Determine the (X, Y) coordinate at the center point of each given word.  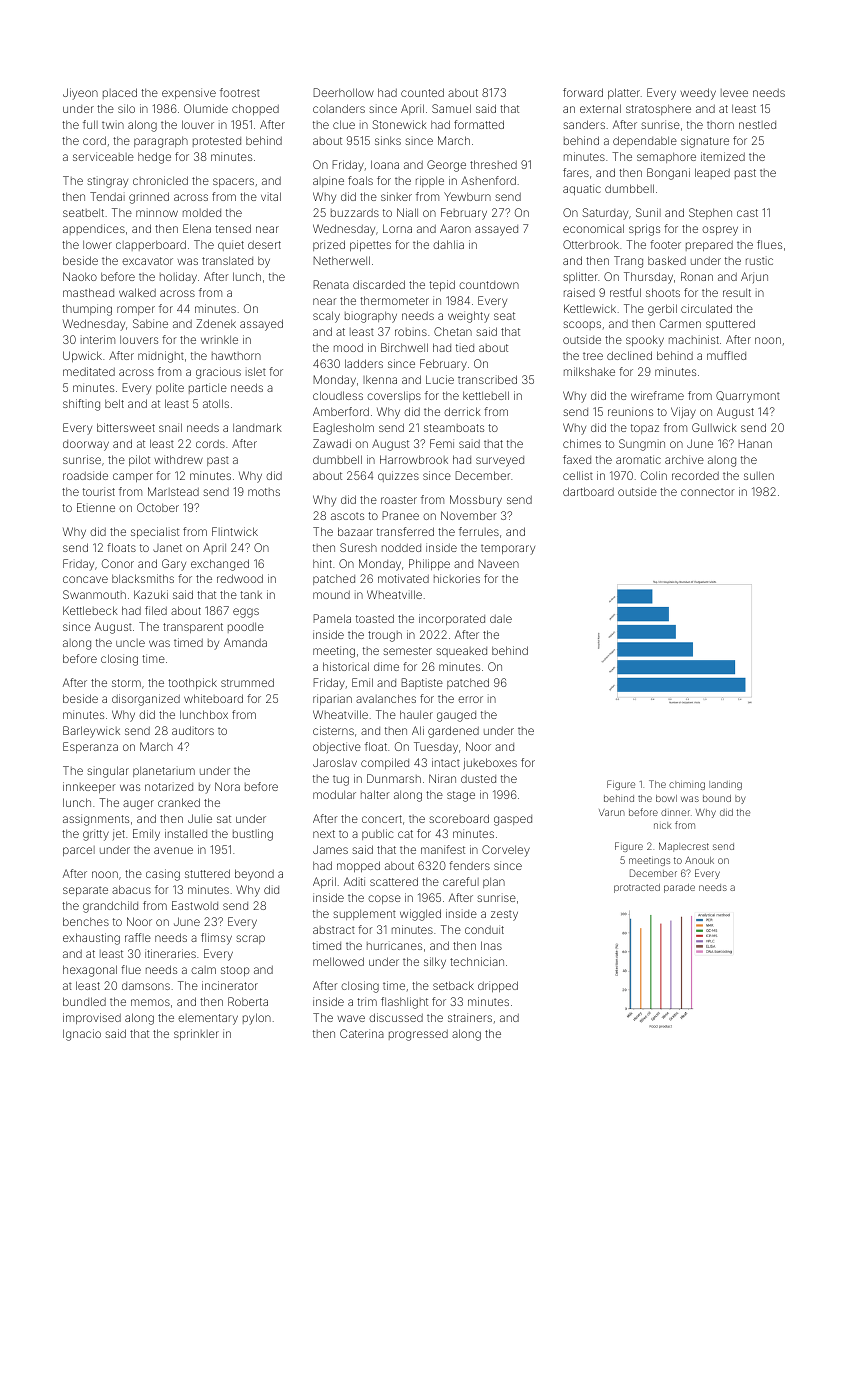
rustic (759, 260)
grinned (149, 198)
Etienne (96, 507)
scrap (251, 939)
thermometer (394, 300)
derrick (462, 411)
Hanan (755, 443)
